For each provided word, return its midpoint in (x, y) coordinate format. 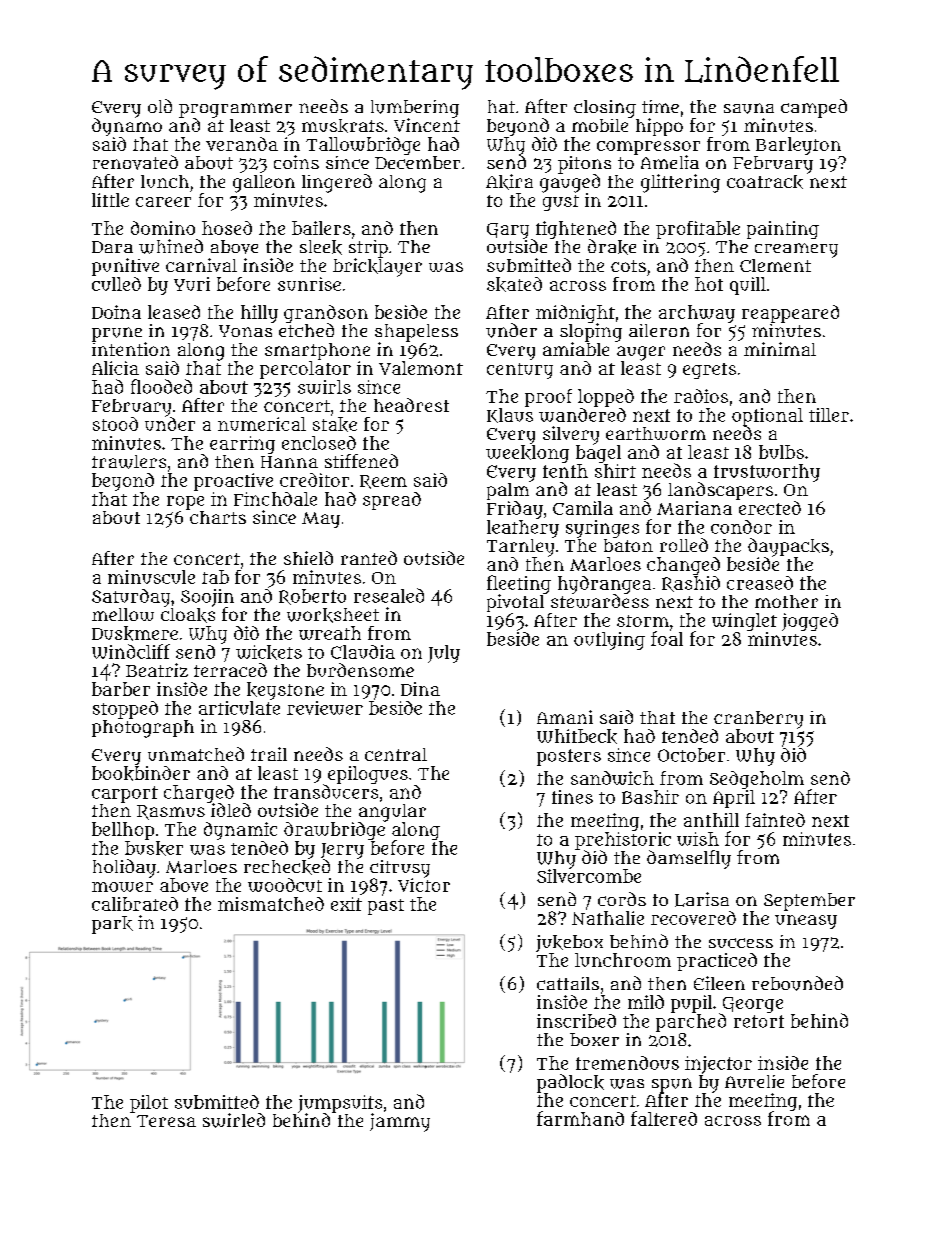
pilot (149, 1104)
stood (115, 424)
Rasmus (171, 812)
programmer (235, 110)
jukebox (569, 943)
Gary (508, 231)
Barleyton (798, 146)
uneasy (806, 922)
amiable (576, 349)
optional (767, 417)
